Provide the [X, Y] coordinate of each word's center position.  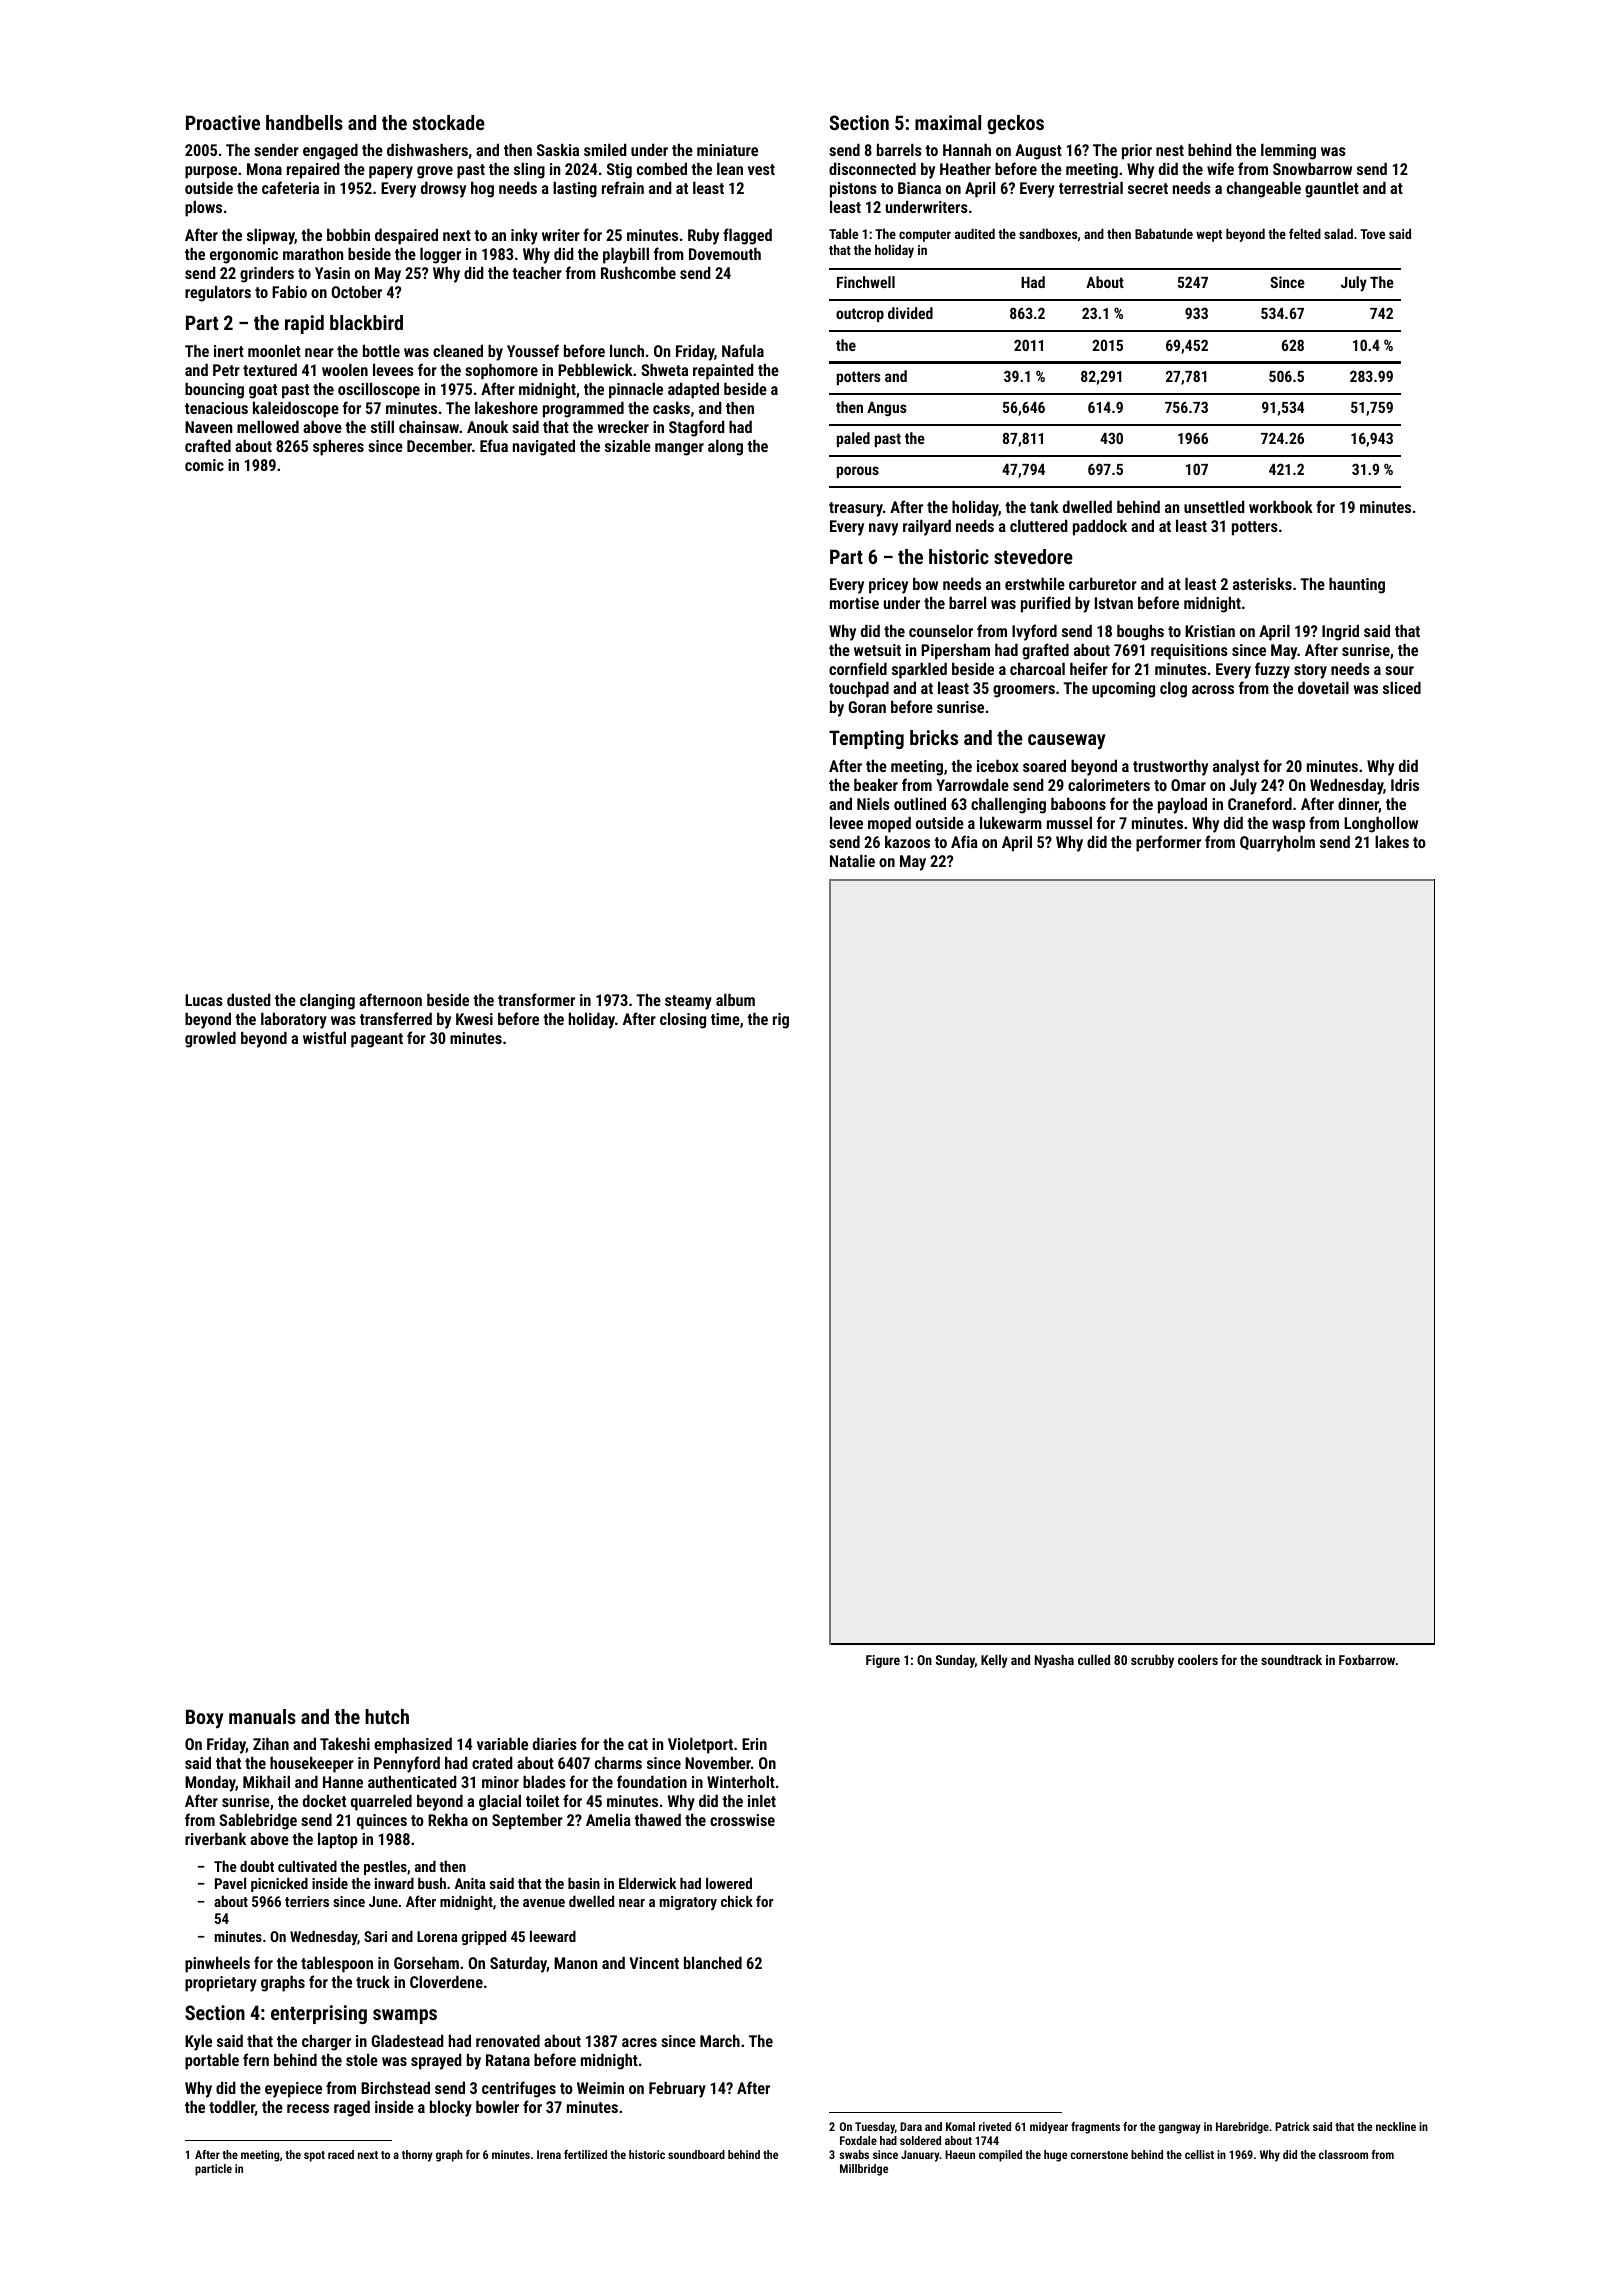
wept [1209, 236]
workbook [1281, 506]
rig [781, 1021]
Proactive [223, 122]
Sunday [955, 1661]
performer [1168, 843]
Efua [494, 445]
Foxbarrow [1367, 1659]
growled [210, 1039]
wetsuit [877, 650]
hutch [387, 1716]
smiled [605, 149]
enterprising [319, 2014]
